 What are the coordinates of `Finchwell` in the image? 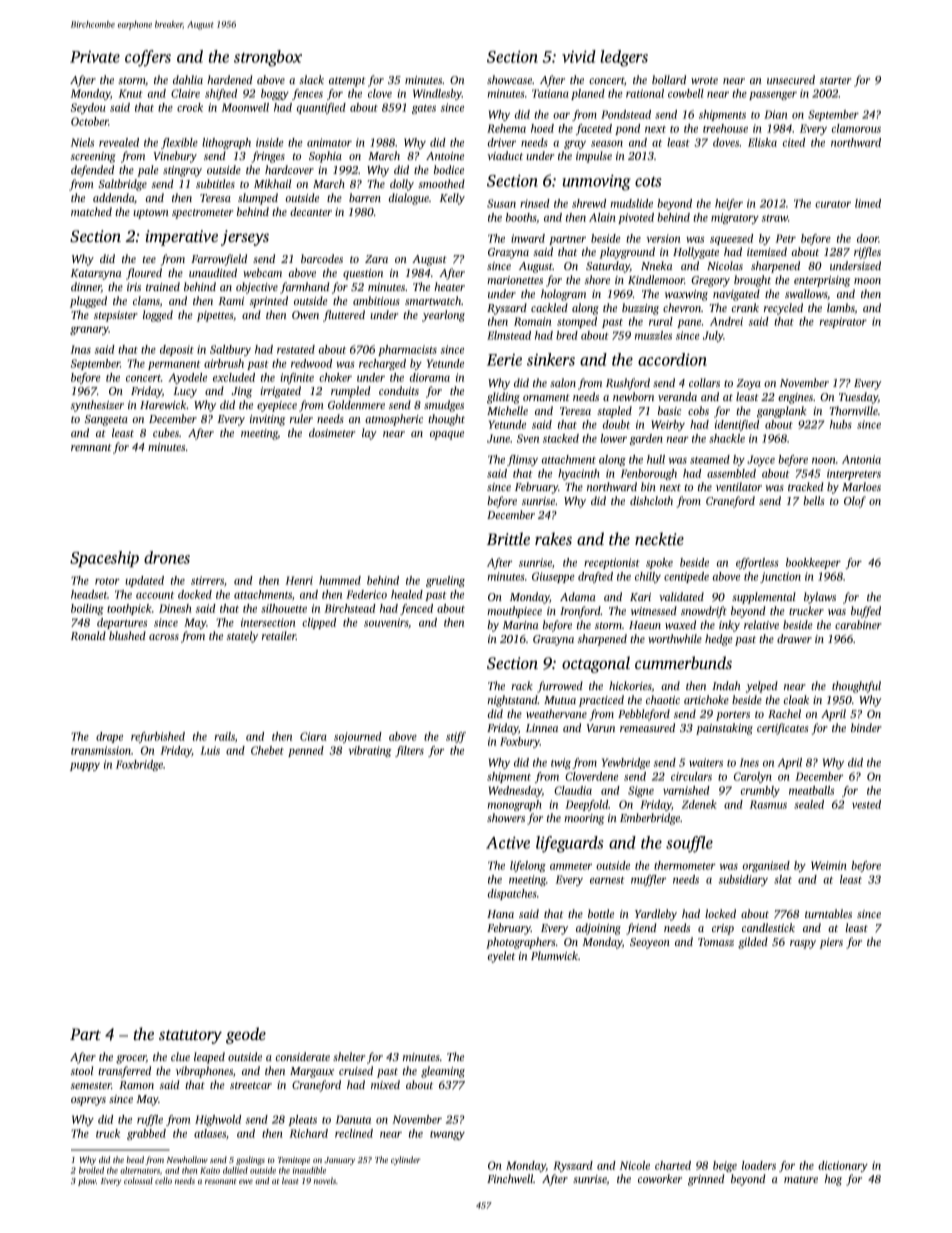 It's located at (510, 1178).
